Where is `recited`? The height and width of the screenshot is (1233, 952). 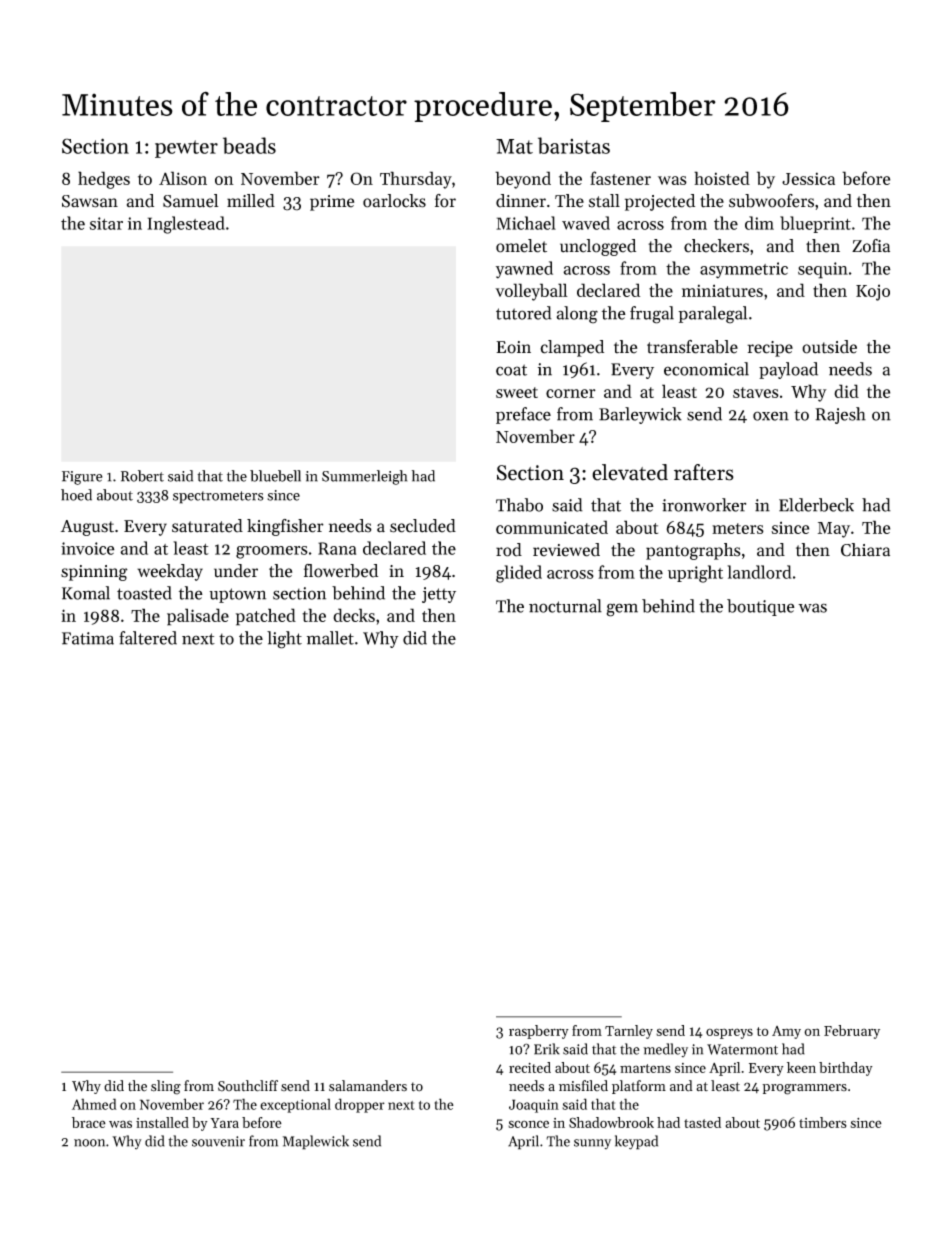 recited is located at coordinates (530, 1067).
